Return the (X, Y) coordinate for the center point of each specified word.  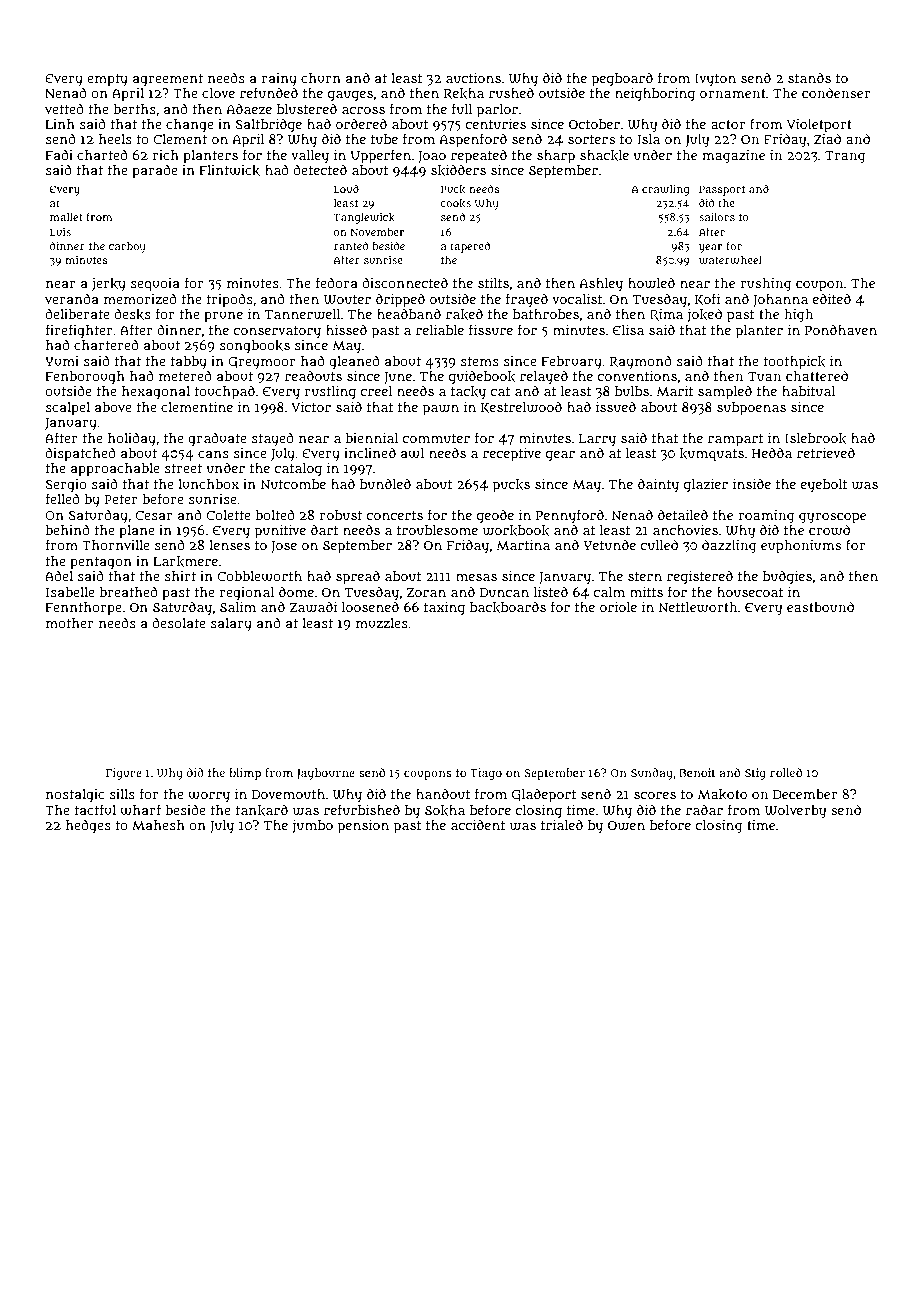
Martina (523, 545)
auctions (473, 78)
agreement (168, 80)
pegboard (622, 79)
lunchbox (208, 484)
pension (363, 827)
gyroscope (832, 518)
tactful (95, 809)
